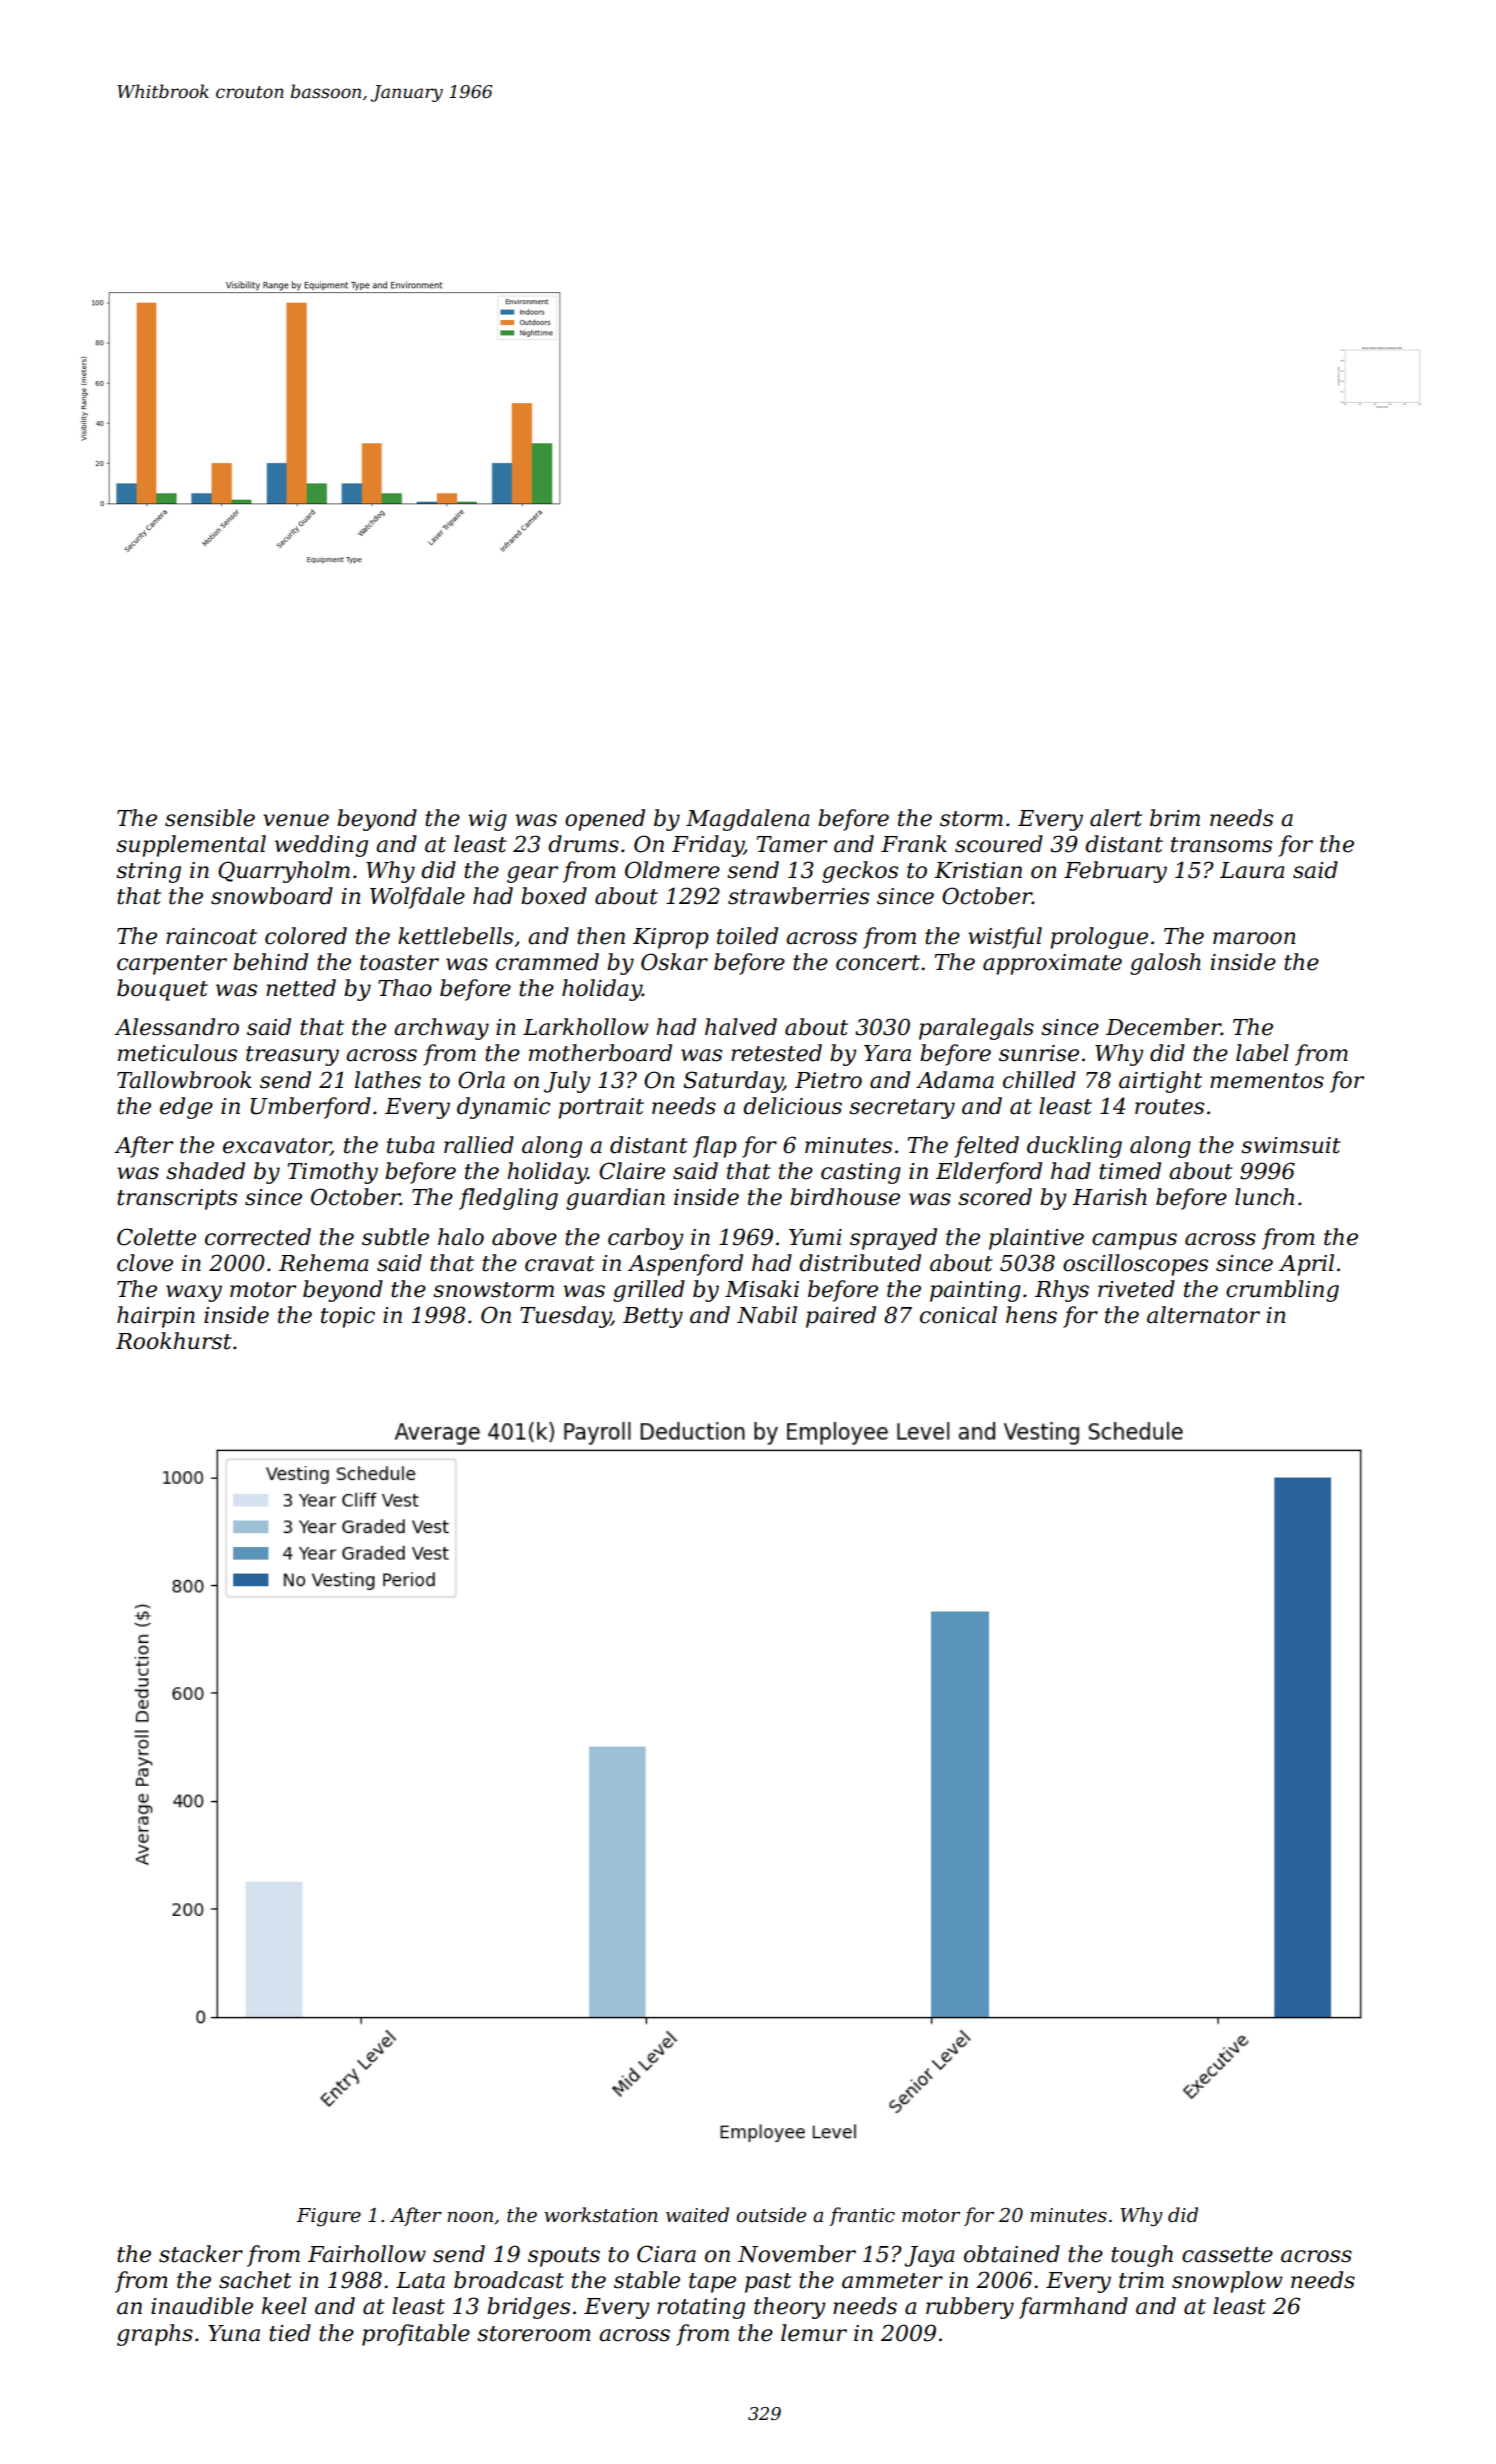  I want to click on sensible, so click(210, 818).
